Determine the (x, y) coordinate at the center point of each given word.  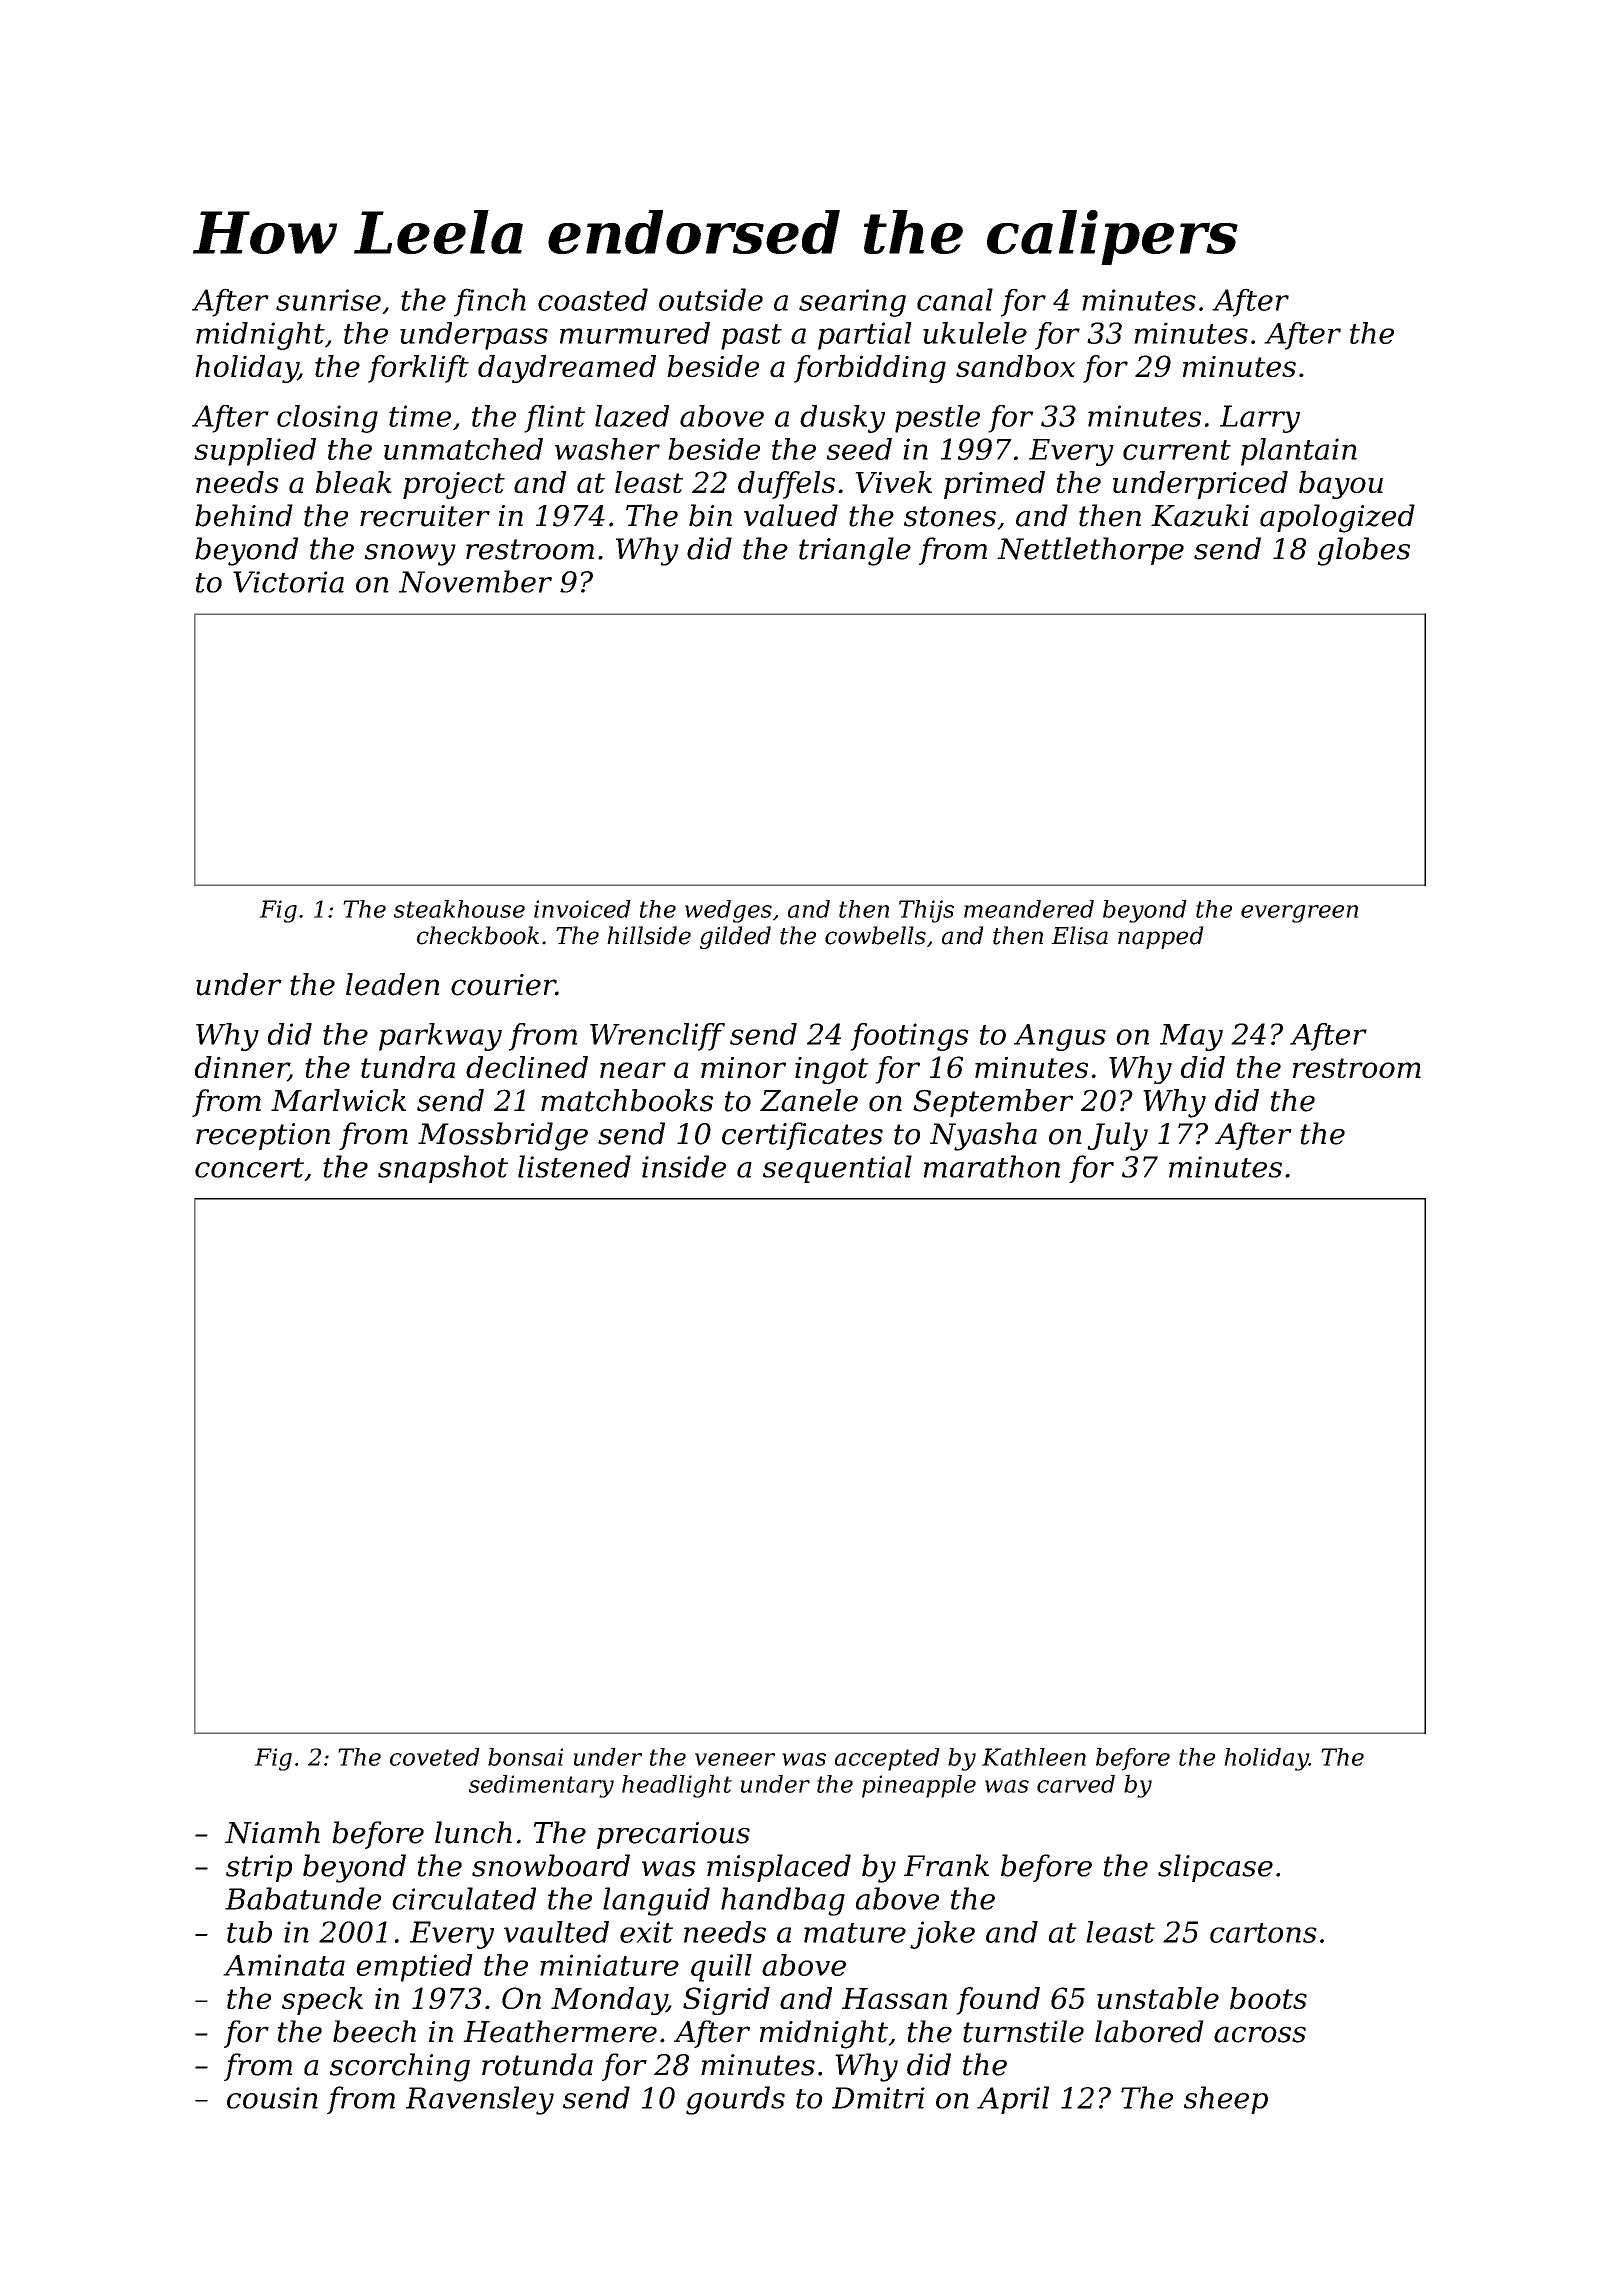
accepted (887, 1759)
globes (1363, 551)
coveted (435, 1757)
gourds (735, 2100)
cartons (1263, 1933)
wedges (728, 911)
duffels (786, 485)
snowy (410, 555)
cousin (272, 2098)
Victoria (288, 582)
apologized (1337, 518)
